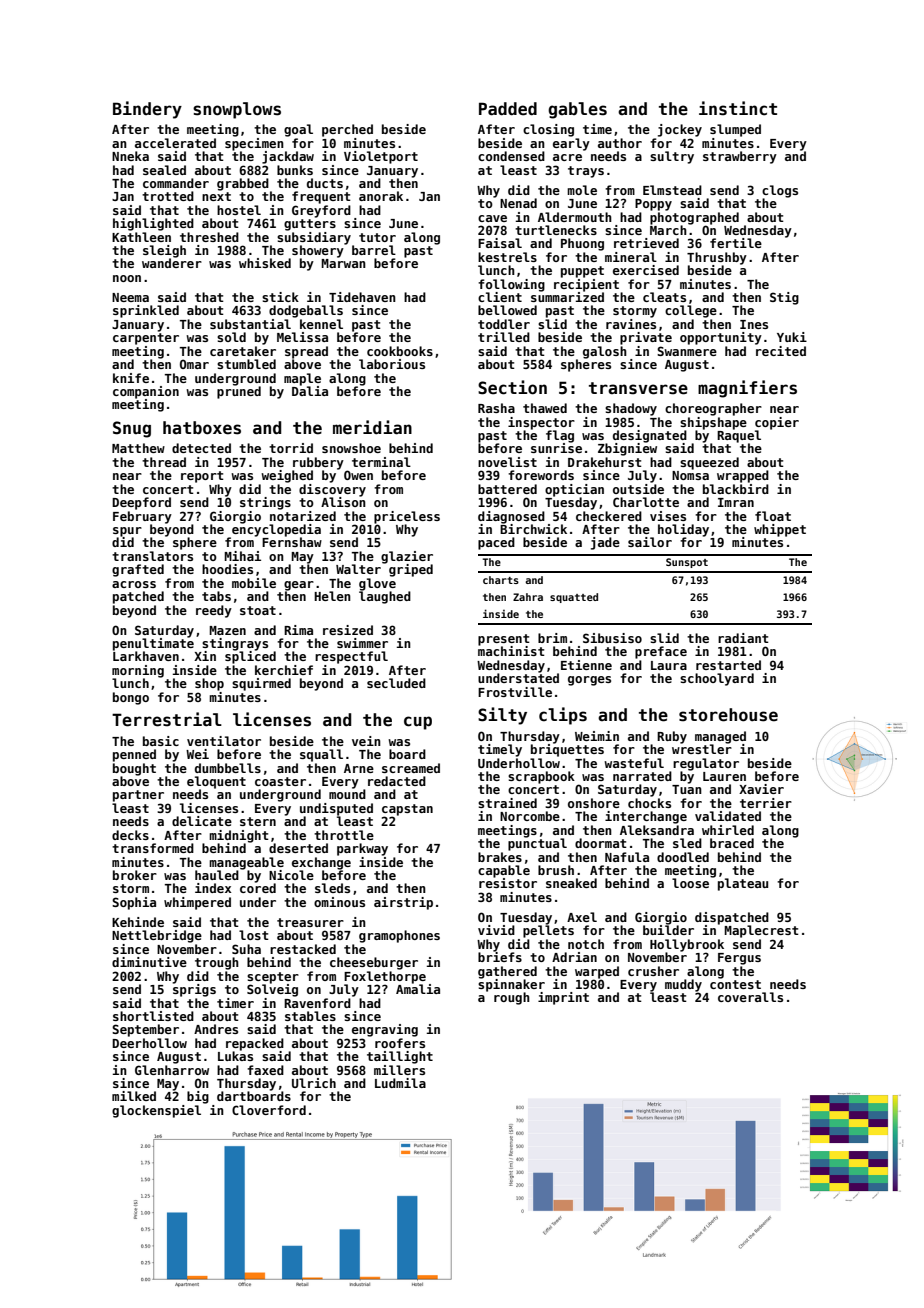  Describe the element at coordinates (511, 285) in the screenshot. I see `following` at that location.
